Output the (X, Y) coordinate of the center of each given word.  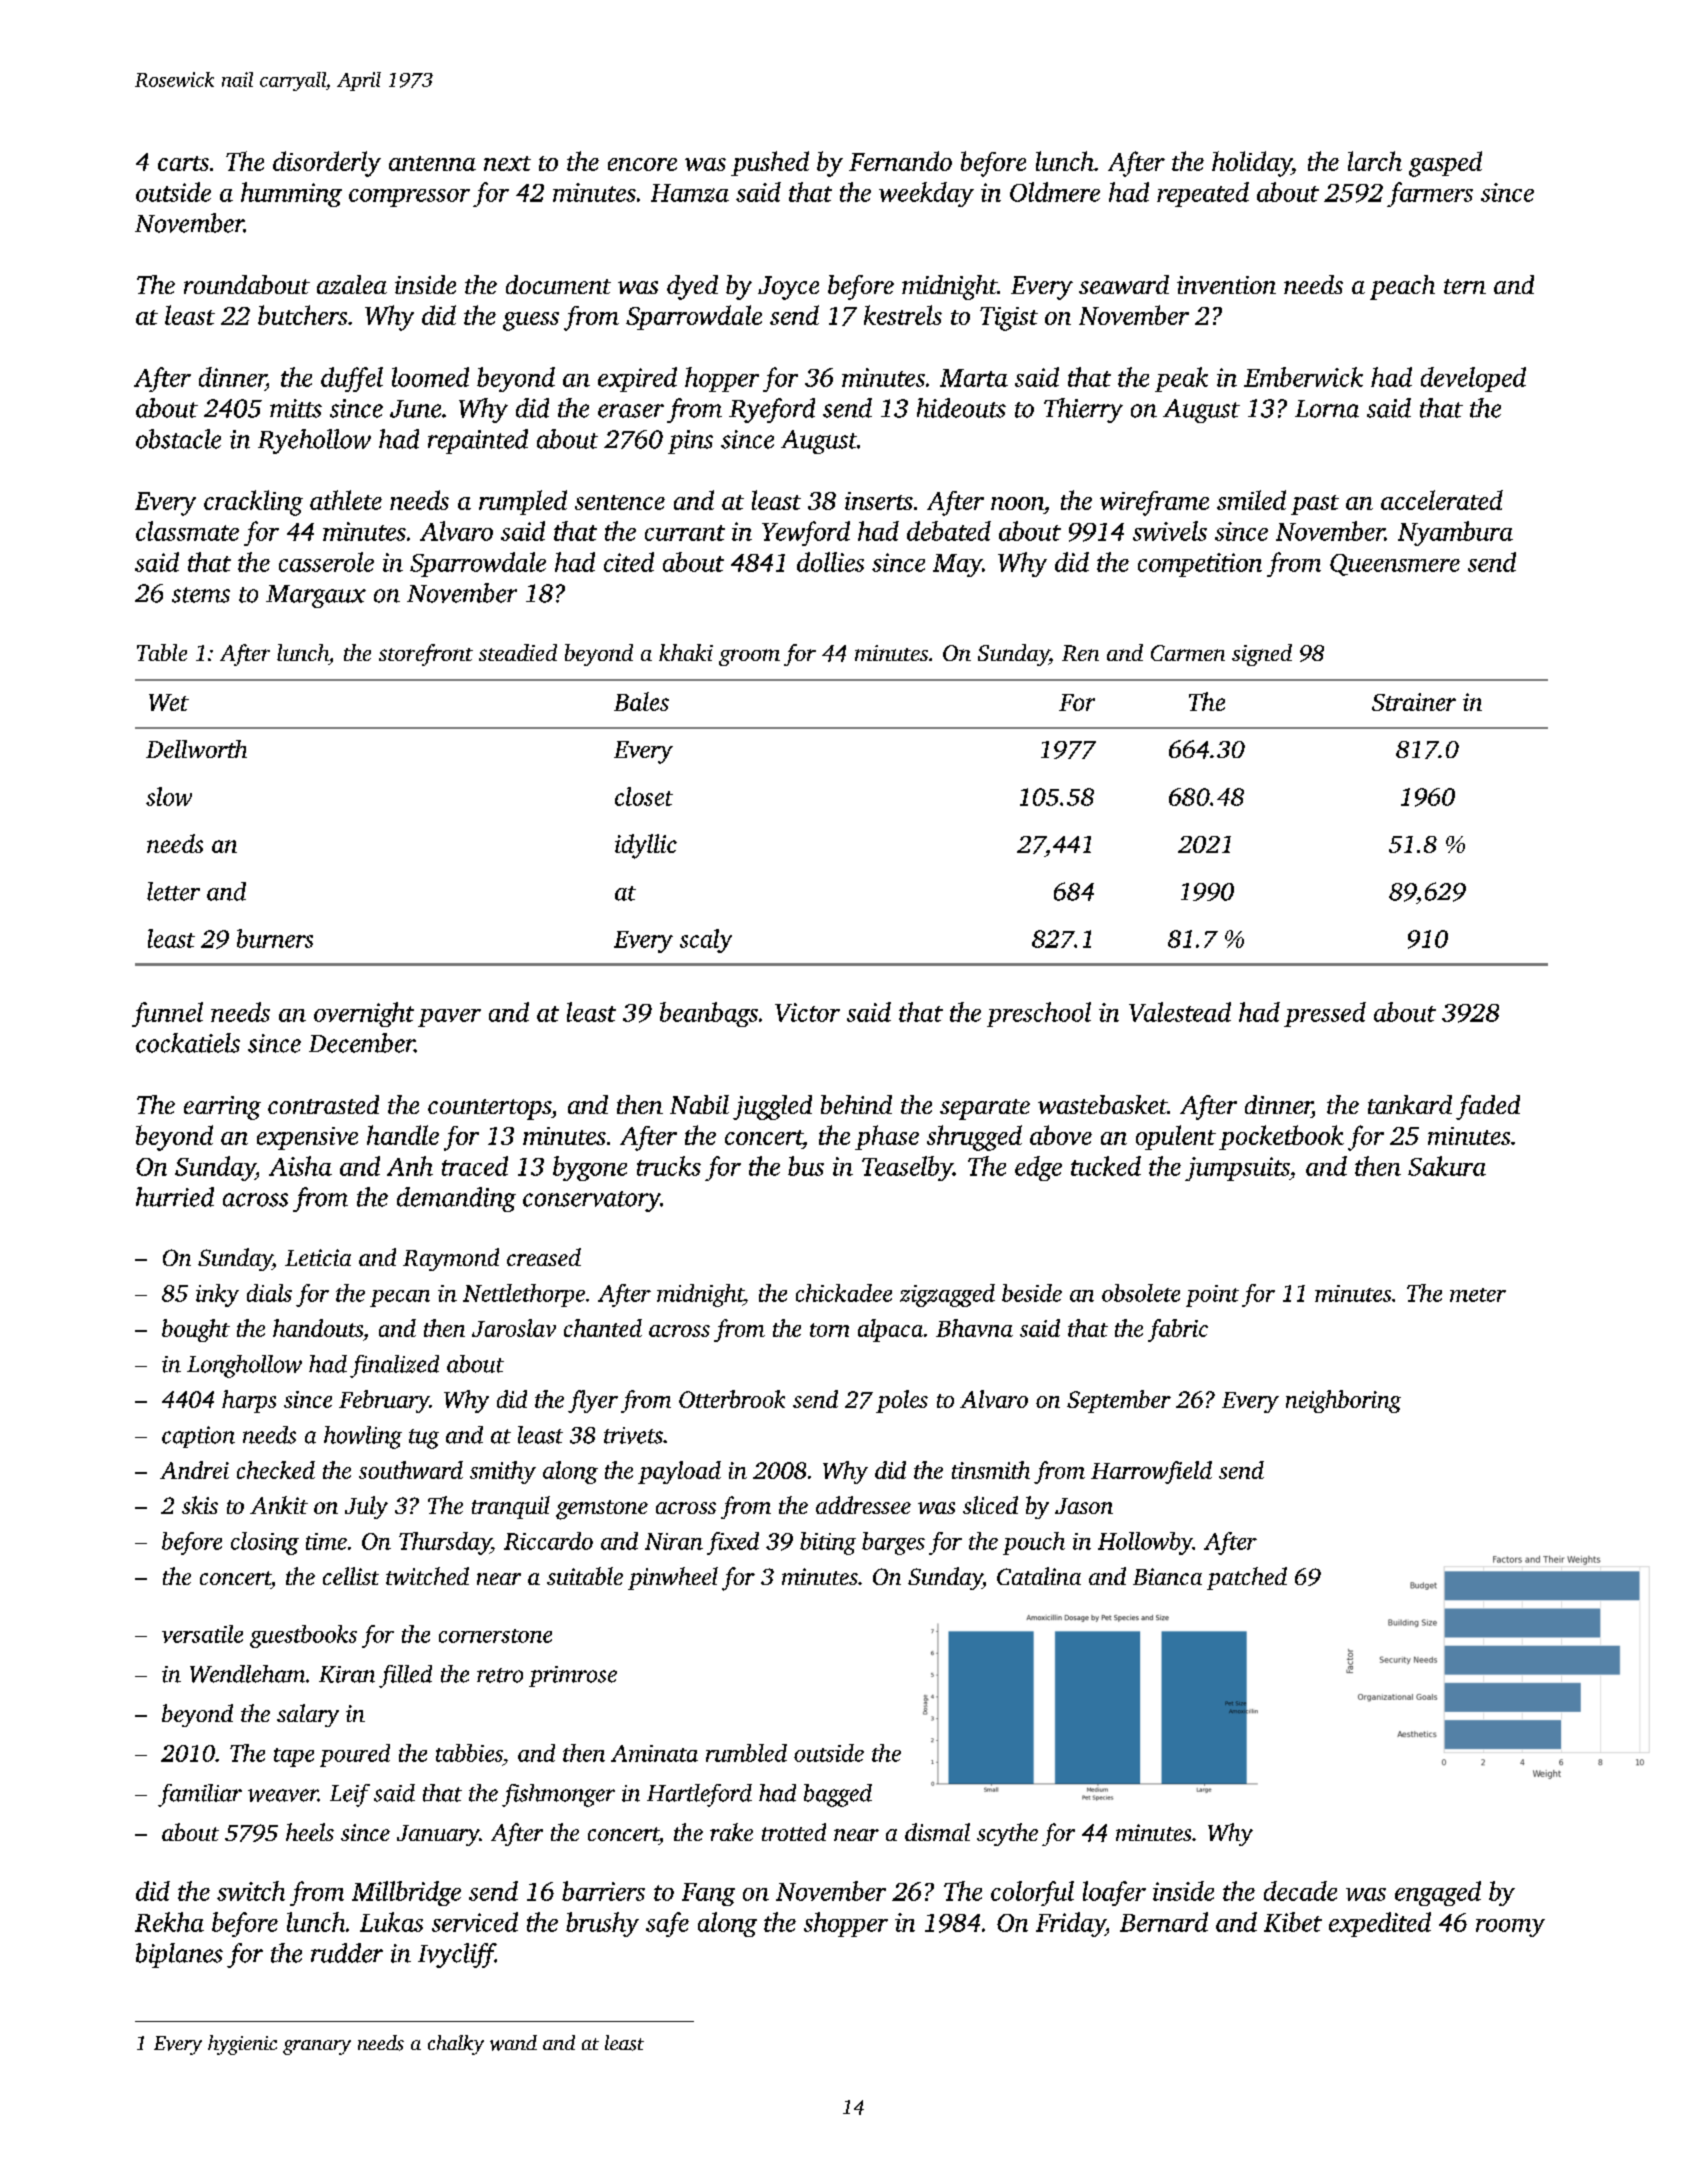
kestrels (903, 315)
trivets (633, 1435)
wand (513, 2043)
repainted (478, 441)
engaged (1438, 1893)
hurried (175, 1197)
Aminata (654, 1753)
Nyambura (1455, 533)
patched (1247, 1578)
